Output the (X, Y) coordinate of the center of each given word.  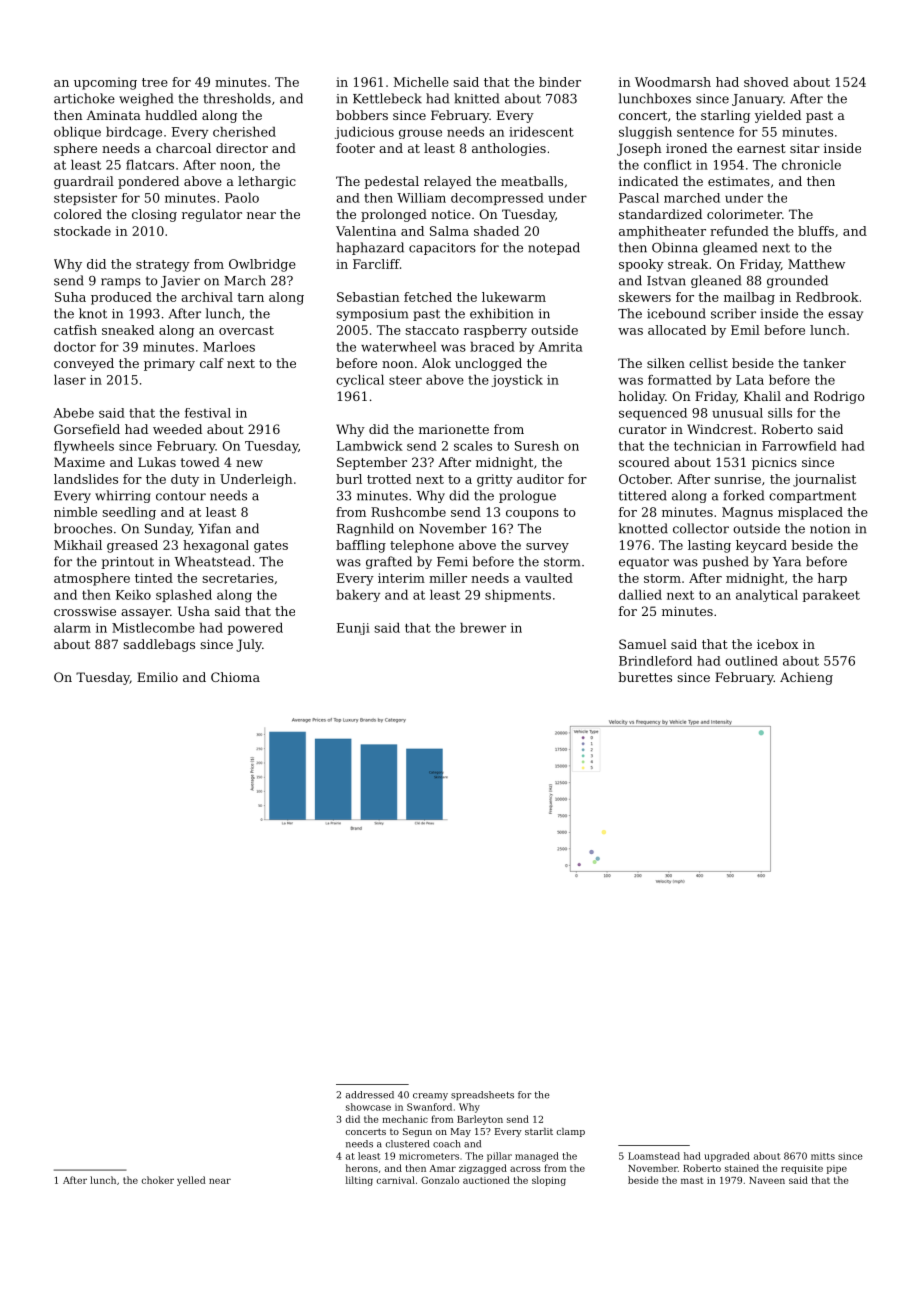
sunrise (737, 479)
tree (155, 82)
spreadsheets (482, 1095)
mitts (823, 1156)
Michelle (421, 82)
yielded (778, 116)
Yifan (214, 528)
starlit (539, 1131)
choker (158, 1180)
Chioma (235, 677)
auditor (540, 479)
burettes (645, 677)
